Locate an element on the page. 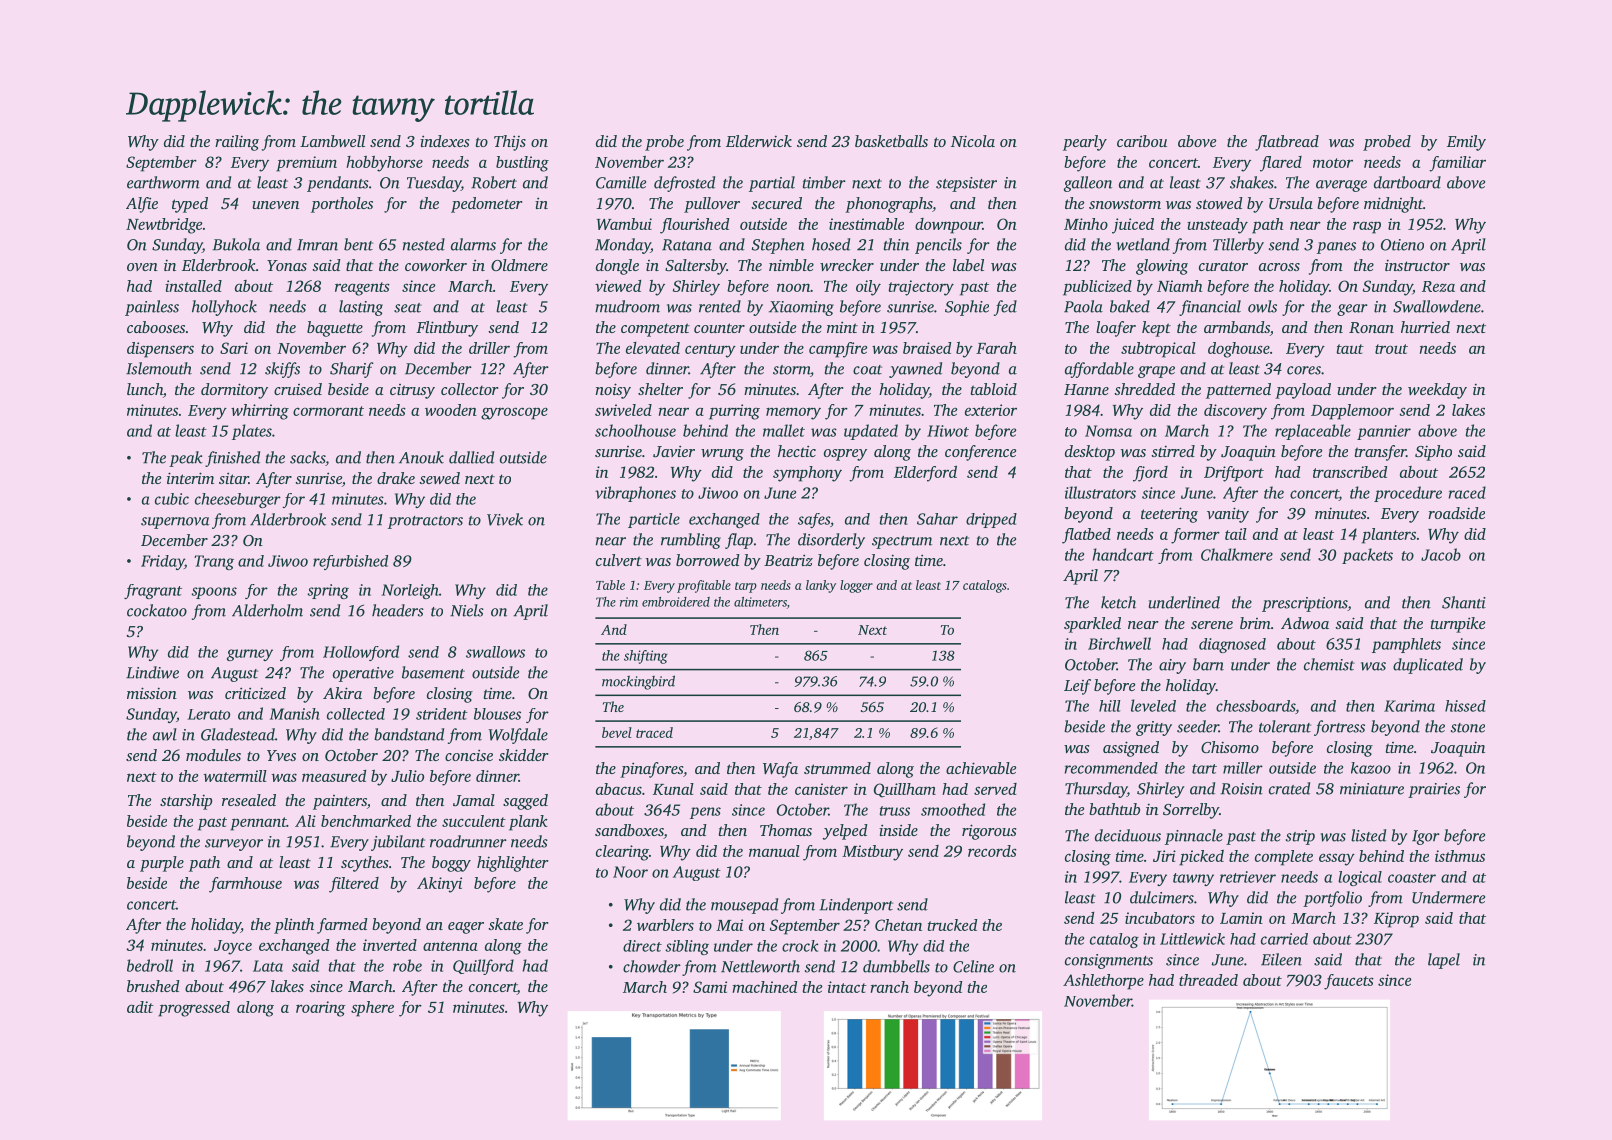 The image size is (1612, 1140). ranch is located at coordinates (889, 987).
